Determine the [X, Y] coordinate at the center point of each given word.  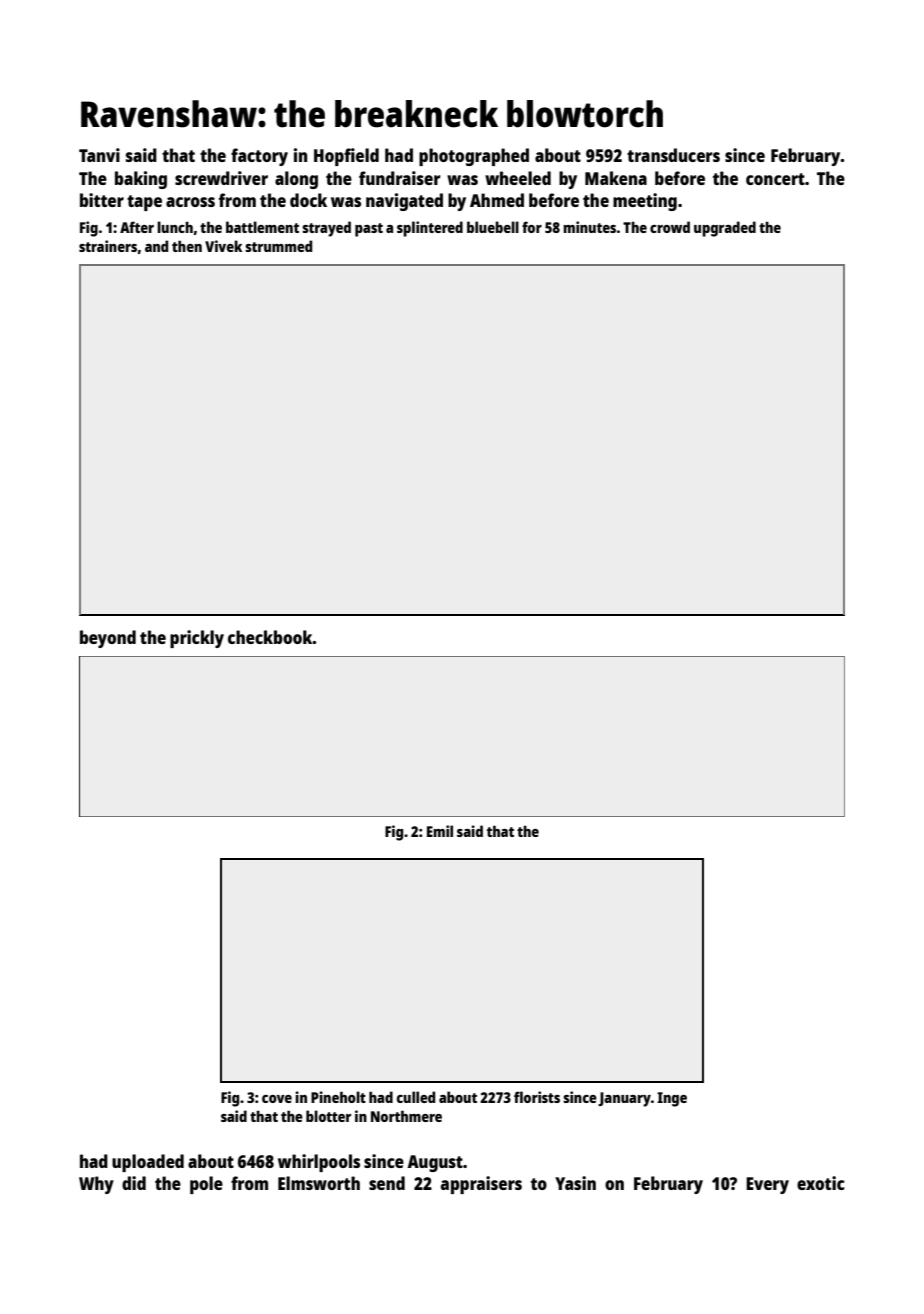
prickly [197, 639]
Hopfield [346, 157]
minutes [589, 227]
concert [775, 179]
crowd [670, 227]
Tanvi [99, 155]
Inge [672, 1099]
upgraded [725, 229]
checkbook [270, 637]
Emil [440, 831]
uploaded [148, 1163]
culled [416, 1097]
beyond [108, 639]
